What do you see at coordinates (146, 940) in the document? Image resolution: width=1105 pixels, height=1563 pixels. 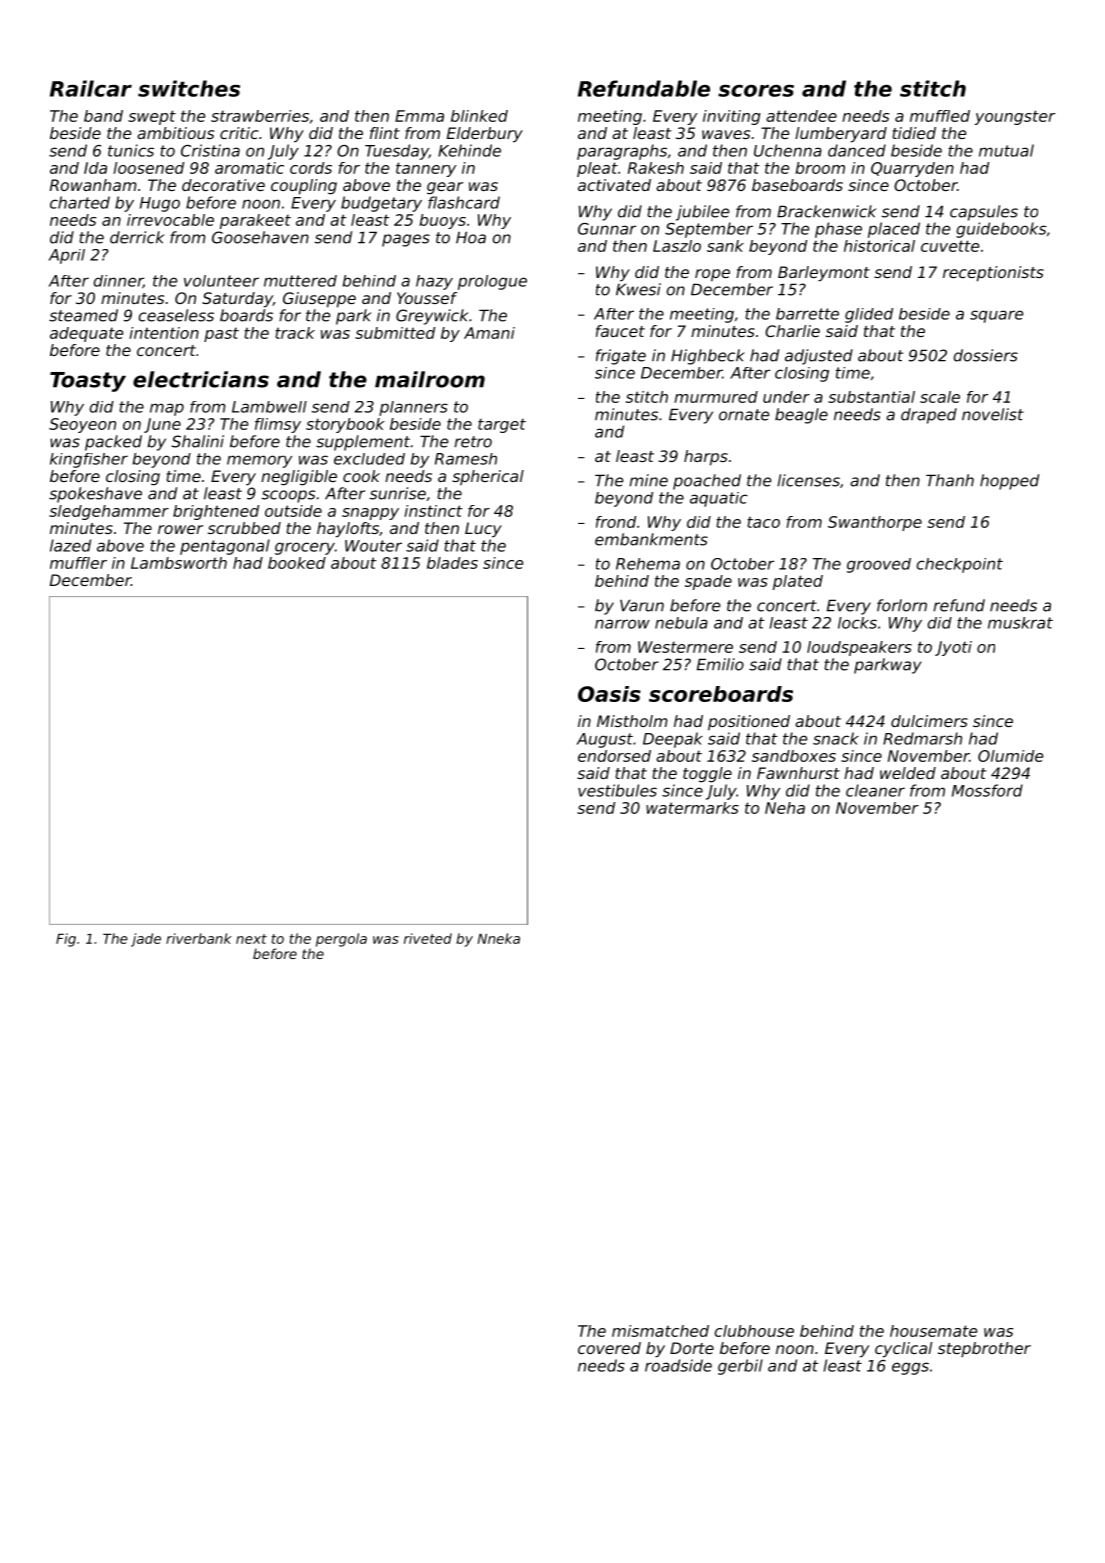 I see `jade` at bounding box center [146, 940].
